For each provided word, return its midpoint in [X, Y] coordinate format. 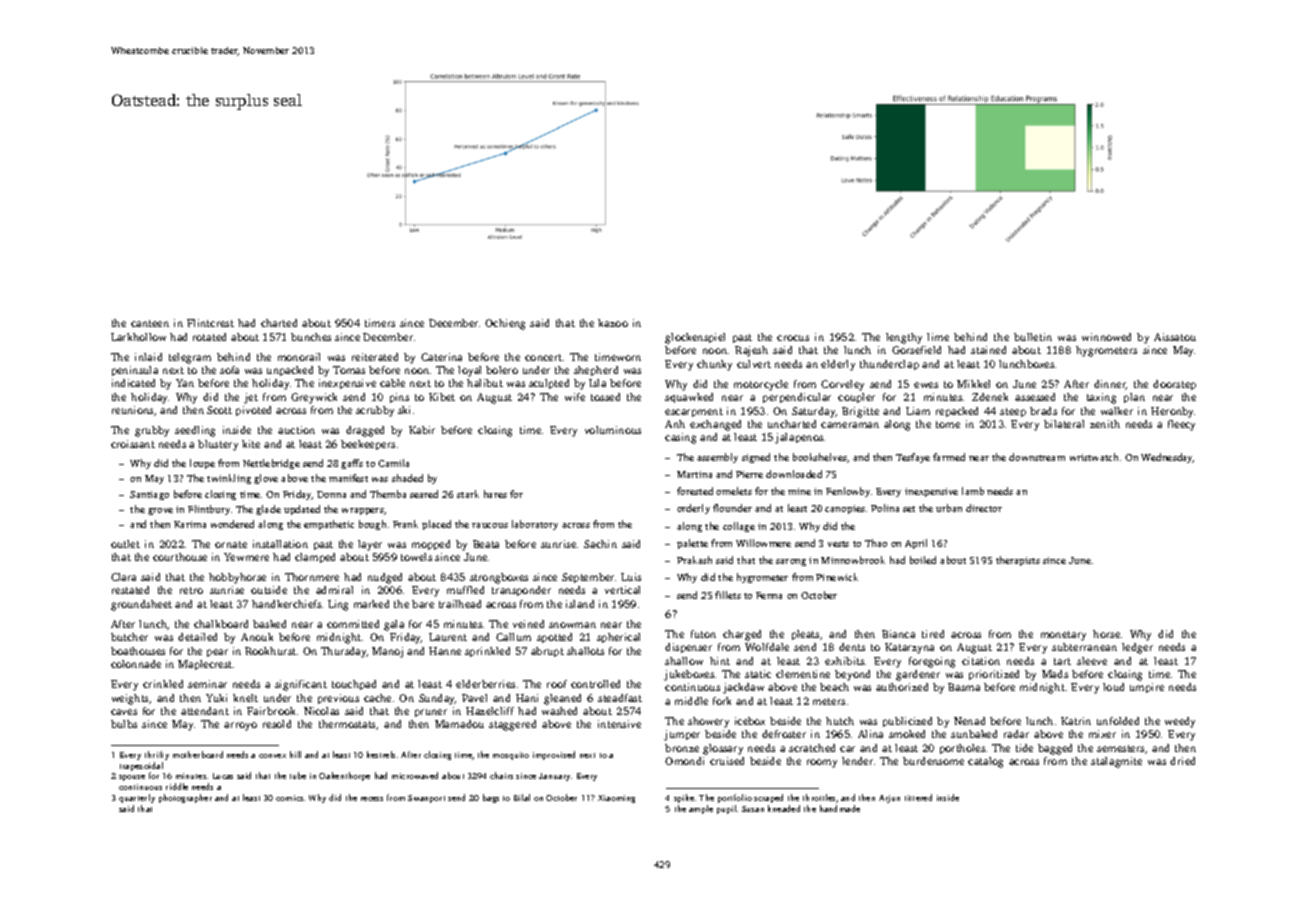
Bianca [898, 634]
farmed [949, 457]
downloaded [794, 474]
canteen [150, 323]
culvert [754, 364]
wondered [232, 524]
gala [394, 625]
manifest [348, 478]
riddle [177, 786]
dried [1182, 761]
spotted [554, 638]
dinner [1110, 385]
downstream [1037, 457]
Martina [694, 474]
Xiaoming [616, 799]
